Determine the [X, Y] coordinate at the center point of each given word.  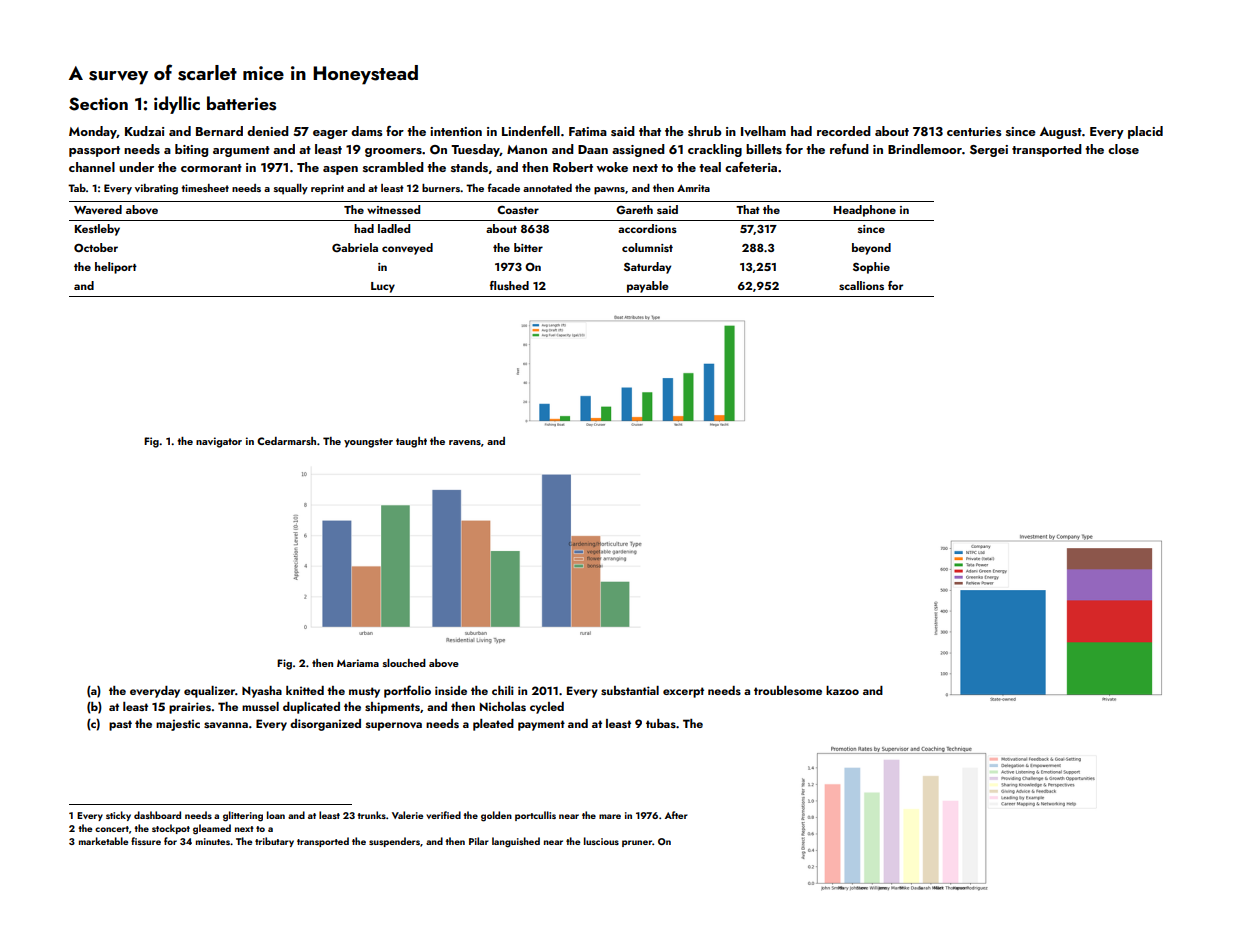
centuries [974, 131]
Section [98, 104]
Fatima [588, 131]
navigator [219, 442]
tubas [661, 723]
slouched [404, 663]
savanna [226, 725]
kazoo [842, 690]
